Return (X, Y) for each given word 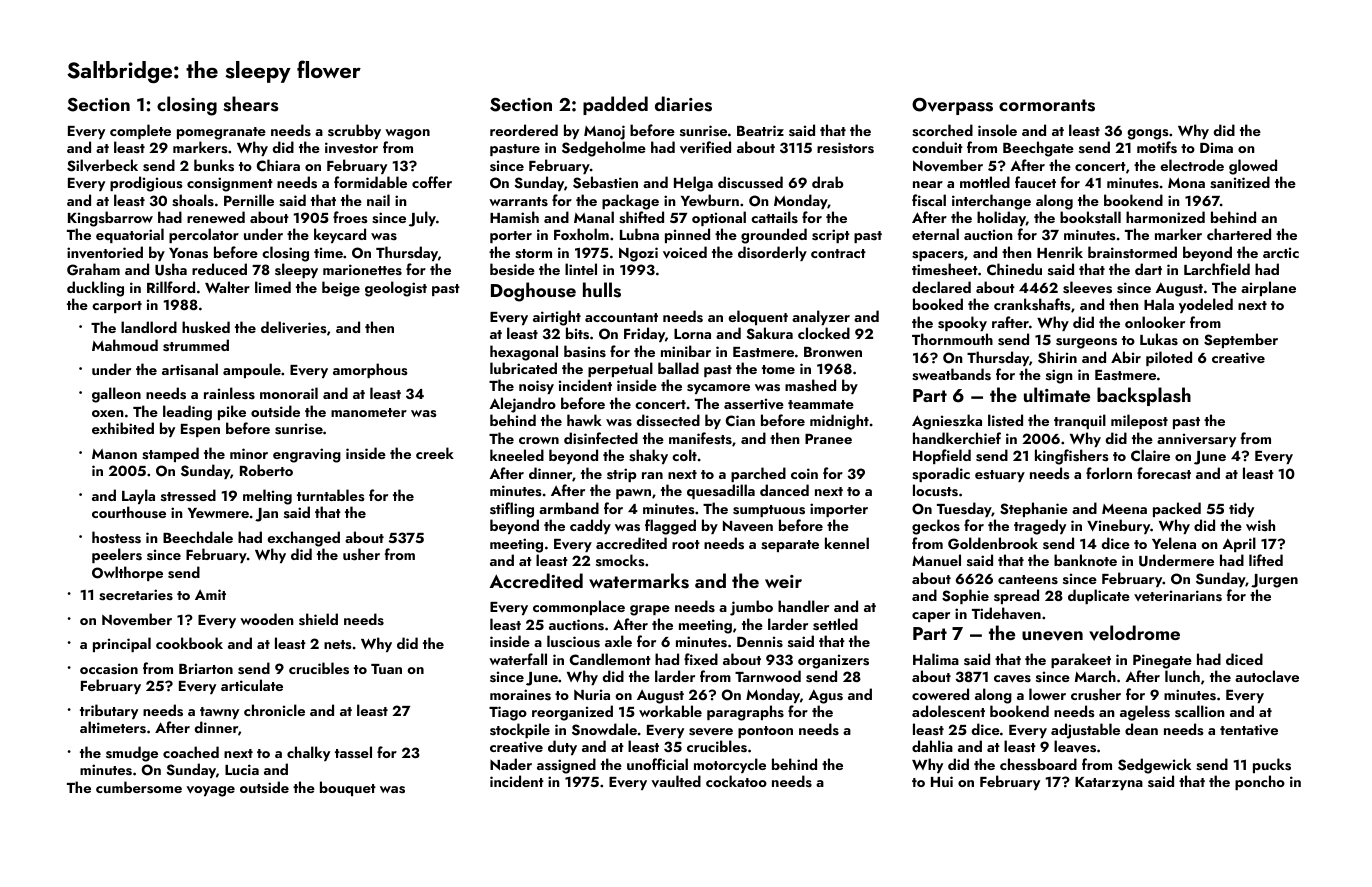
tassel (353, 752)
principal (122, 644)
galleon (116, 395)
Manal (594, 217)
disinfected (601, 438)
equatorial (130, 235)
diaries (683, 104)
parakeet (1081, 660)
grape (650, 610)
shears (250, 104)
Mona (1186, 183)
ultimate (1057, 394)
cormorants (1047, 105)
